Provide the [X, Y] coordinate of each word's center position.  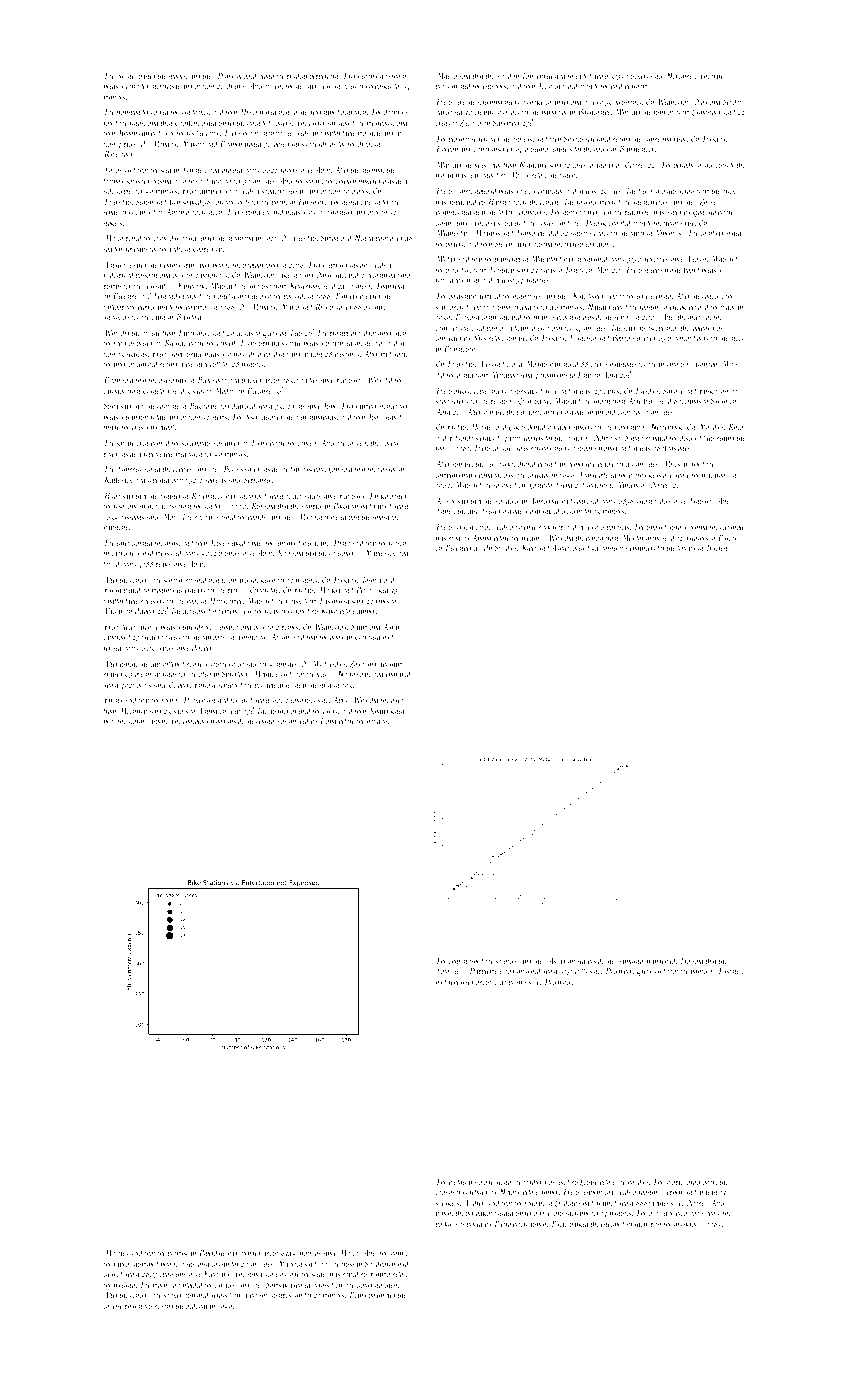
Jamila [525, 233]
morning [164, 1286]
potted [134, 238]
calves [611, 390]
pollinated [382, 1295]
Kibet [528, 548]
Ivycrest [717, 548]
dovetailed [197, 610]
